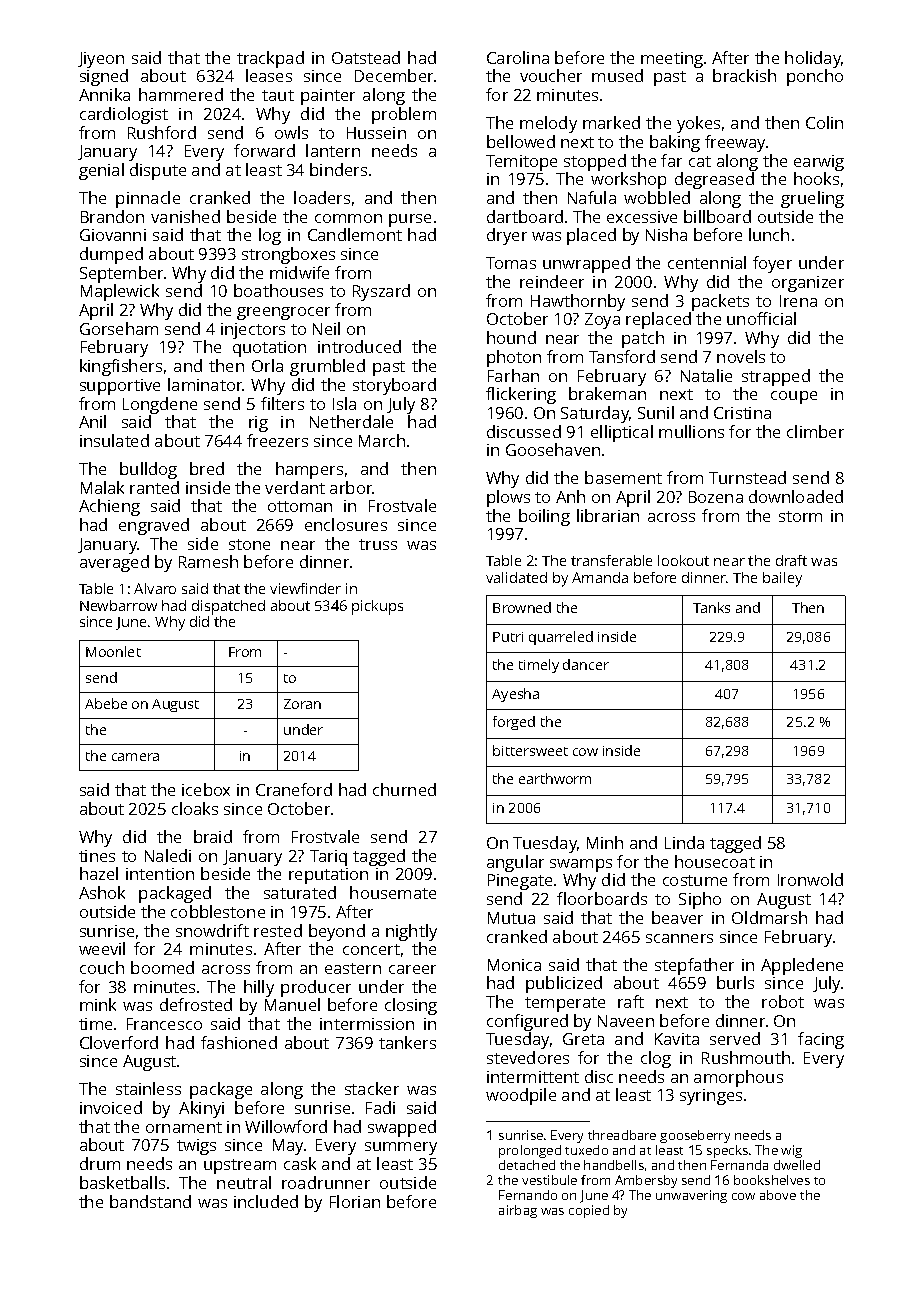 This image has height=1314, width=924. What do you see at coordinates (278, 290) in the image?
I see `boathouses` at bounding box center [278, 290].
